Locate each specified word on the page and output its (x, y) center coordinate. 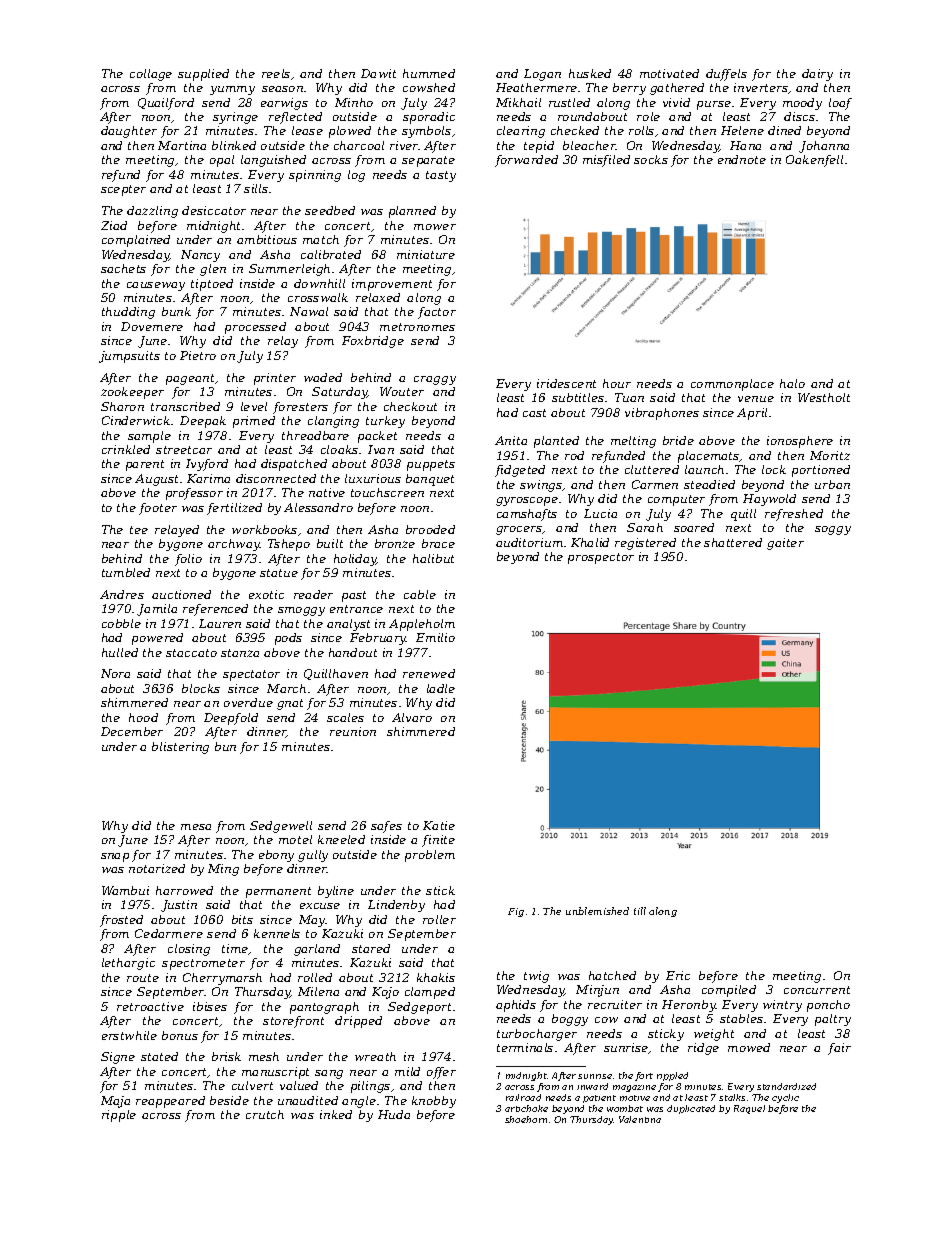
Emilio (435, 637)
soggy (833, 530)
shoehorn (526, 1119)
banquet (430, 480)
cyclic (785, 1098)
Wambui (125, 890)
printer (275, 379)
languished (273, 161)
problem (430, 856)
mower (435, 227)
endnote (742, 159)
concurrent (817, 990)
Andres (122, 594)
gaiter (785, 544)
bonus (180, 1035)
